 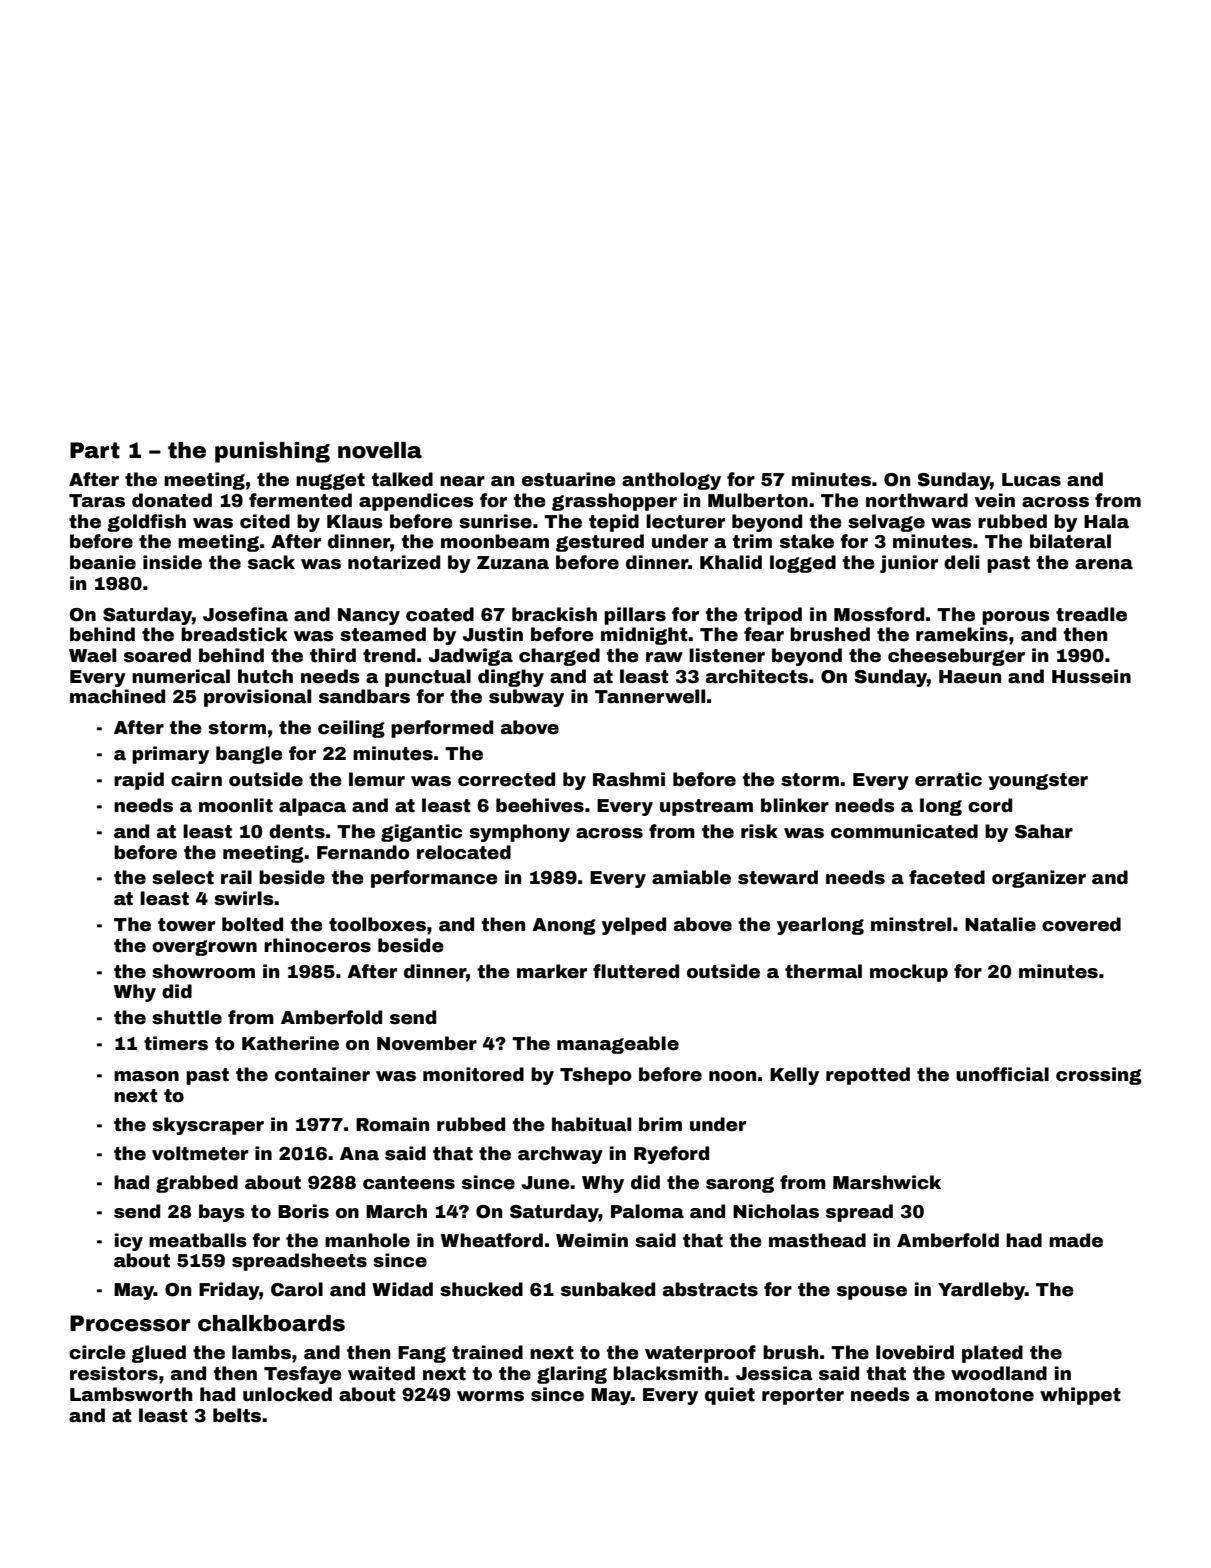 What do you see at coordinates (1081, 924) in the screenshot?
I see `covered` at bounding box center [1081, 924].
